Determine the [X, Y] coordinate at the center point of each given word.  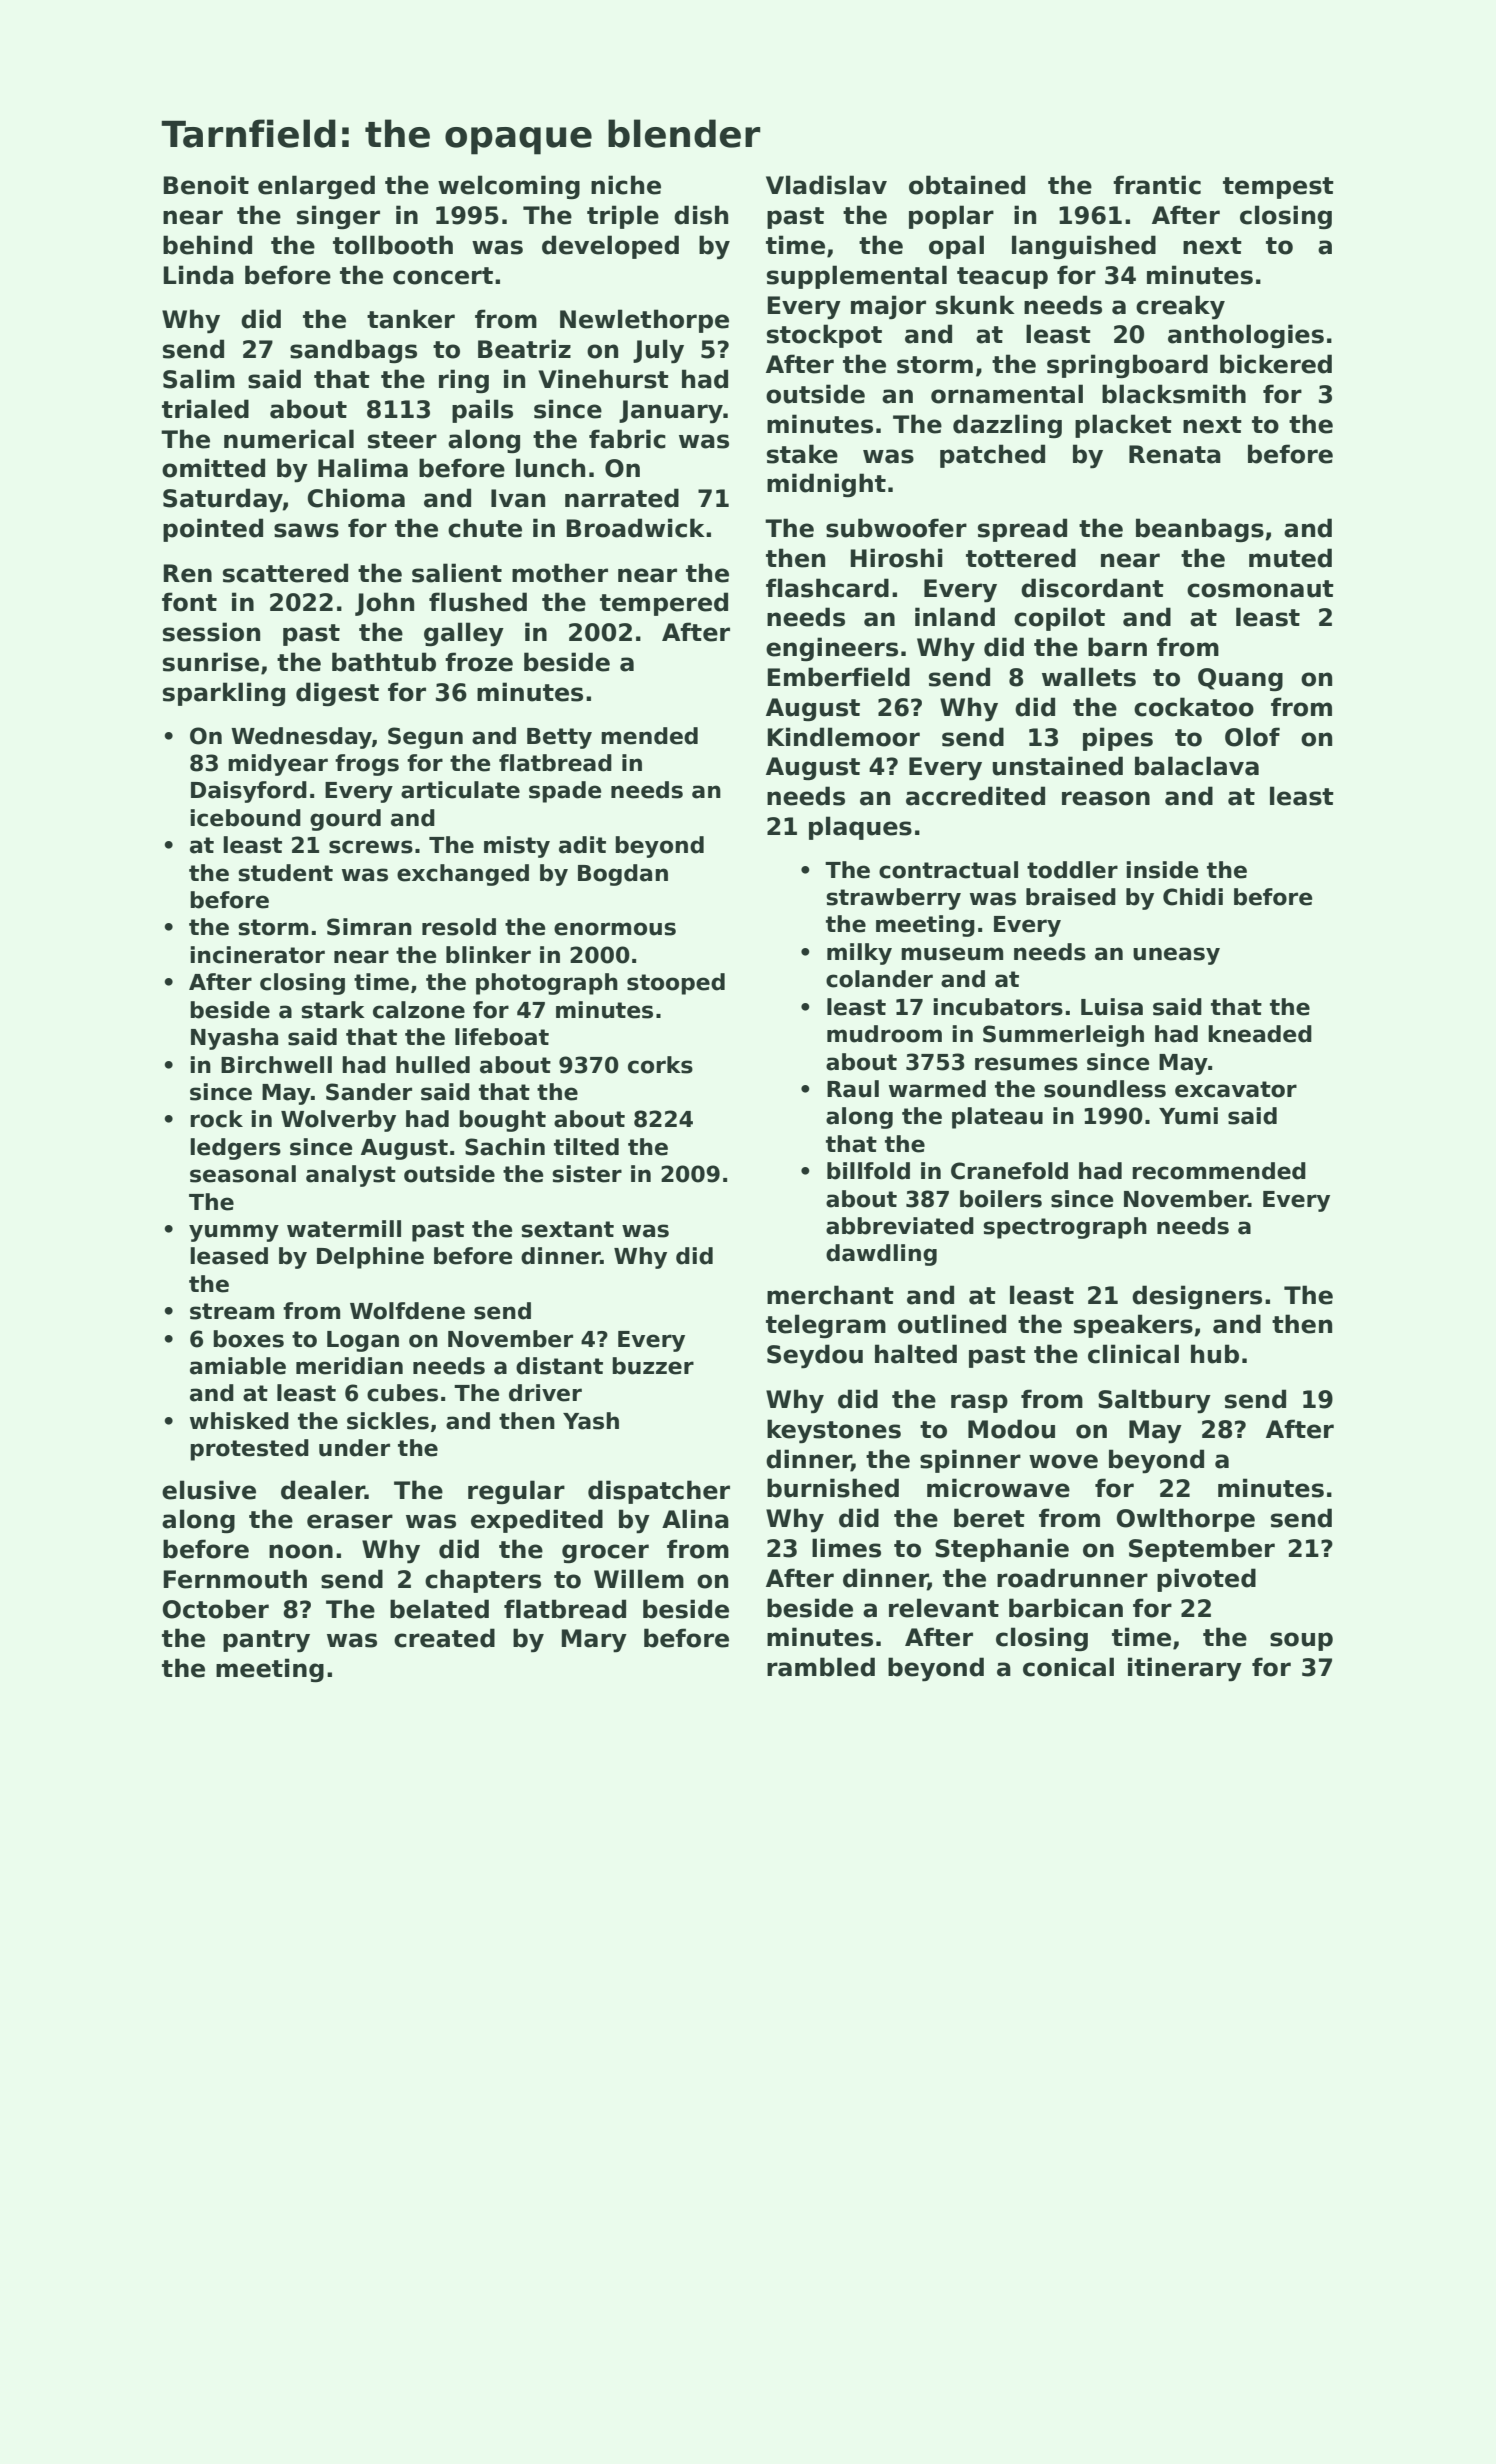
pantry [266, 1641]
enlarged [316, 187]
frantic [1157, 185]
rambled [821, 1667]
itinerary [1185, 1669]
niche [626, 185]
